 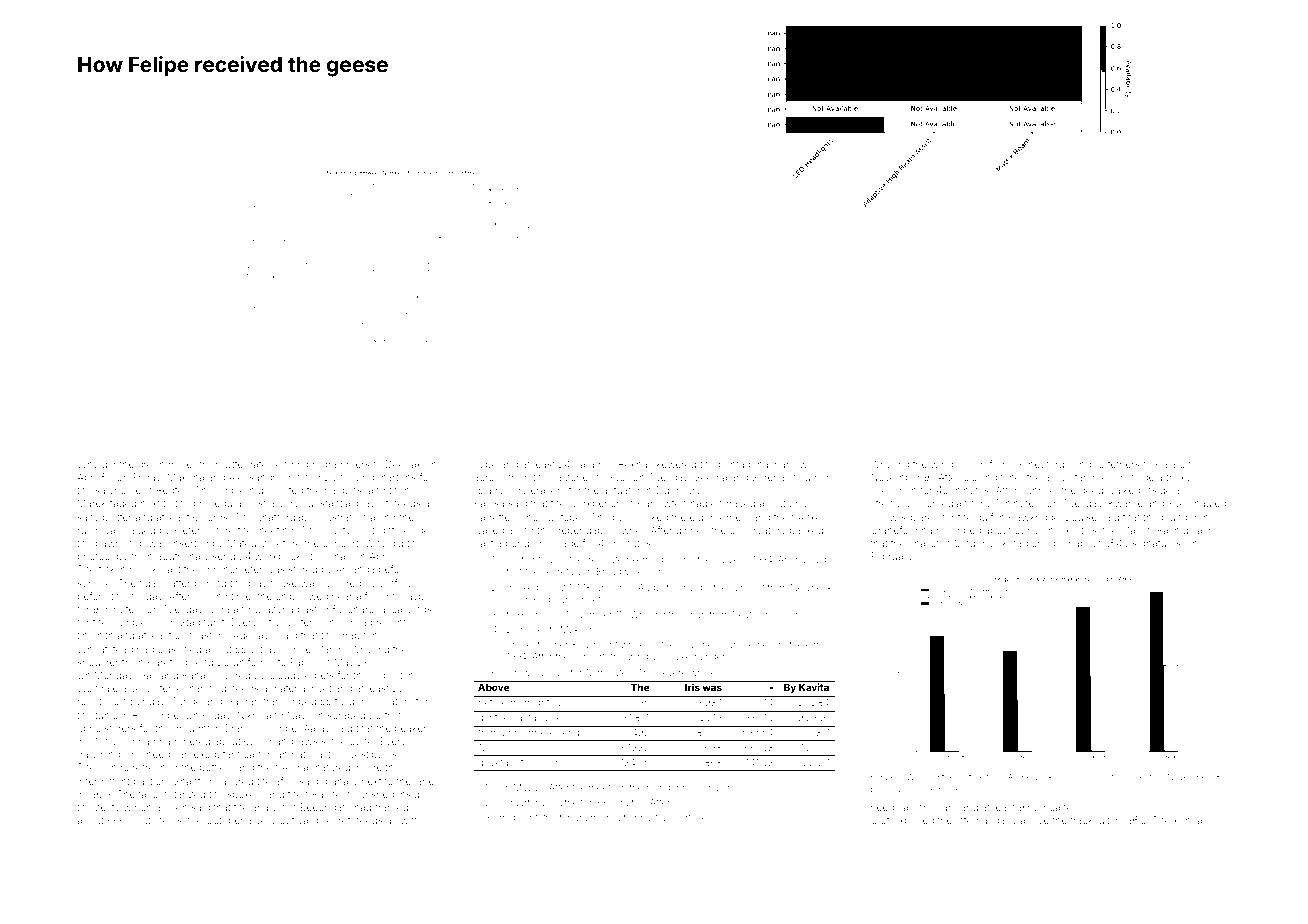 I want to click on unaffordable, so click(x=286, y=517).
